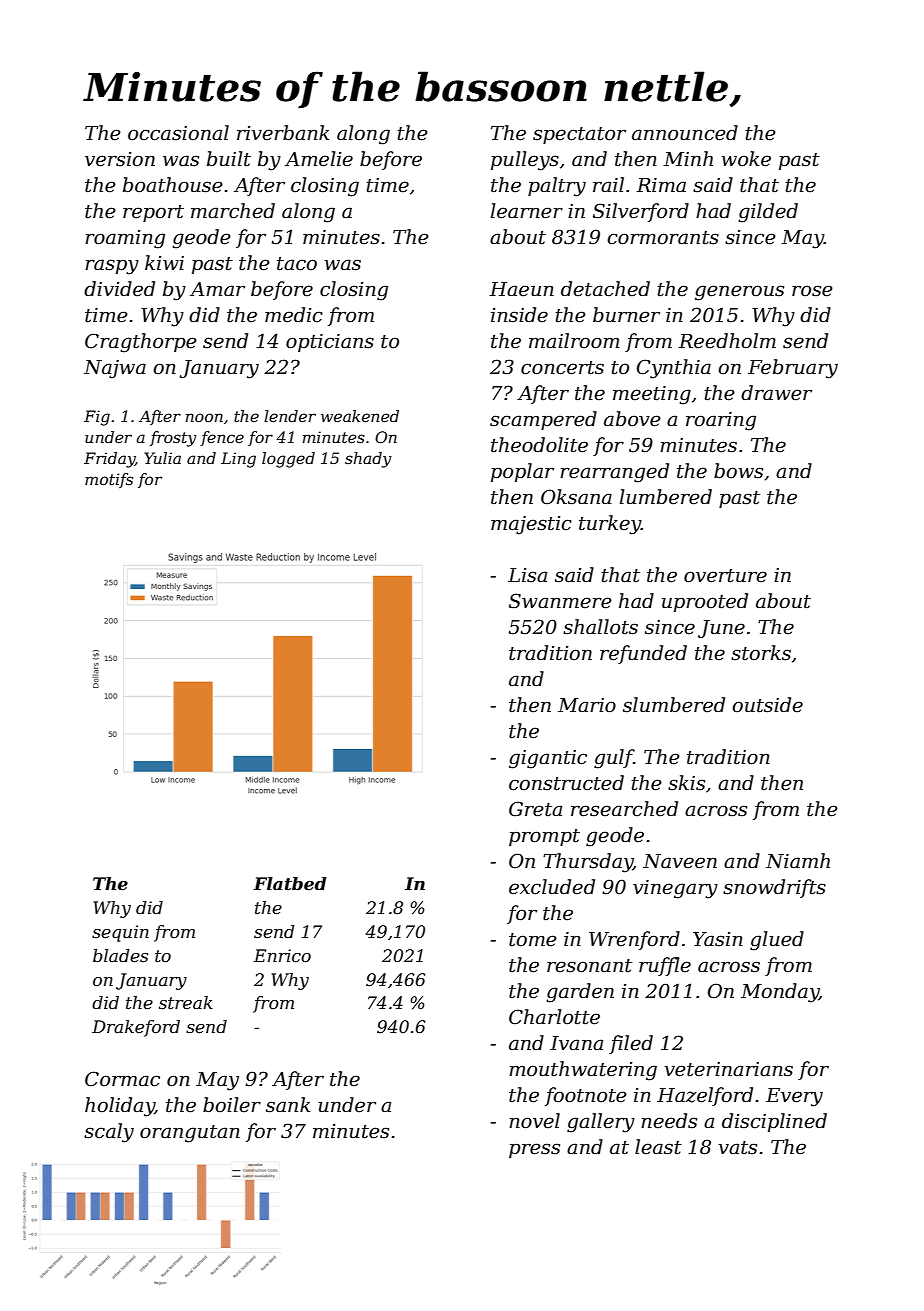 The image size is (924, 1311). What do you see at coordinates (109, 480) in the page?
I see `motifs` at bounding box center [109, 480].
